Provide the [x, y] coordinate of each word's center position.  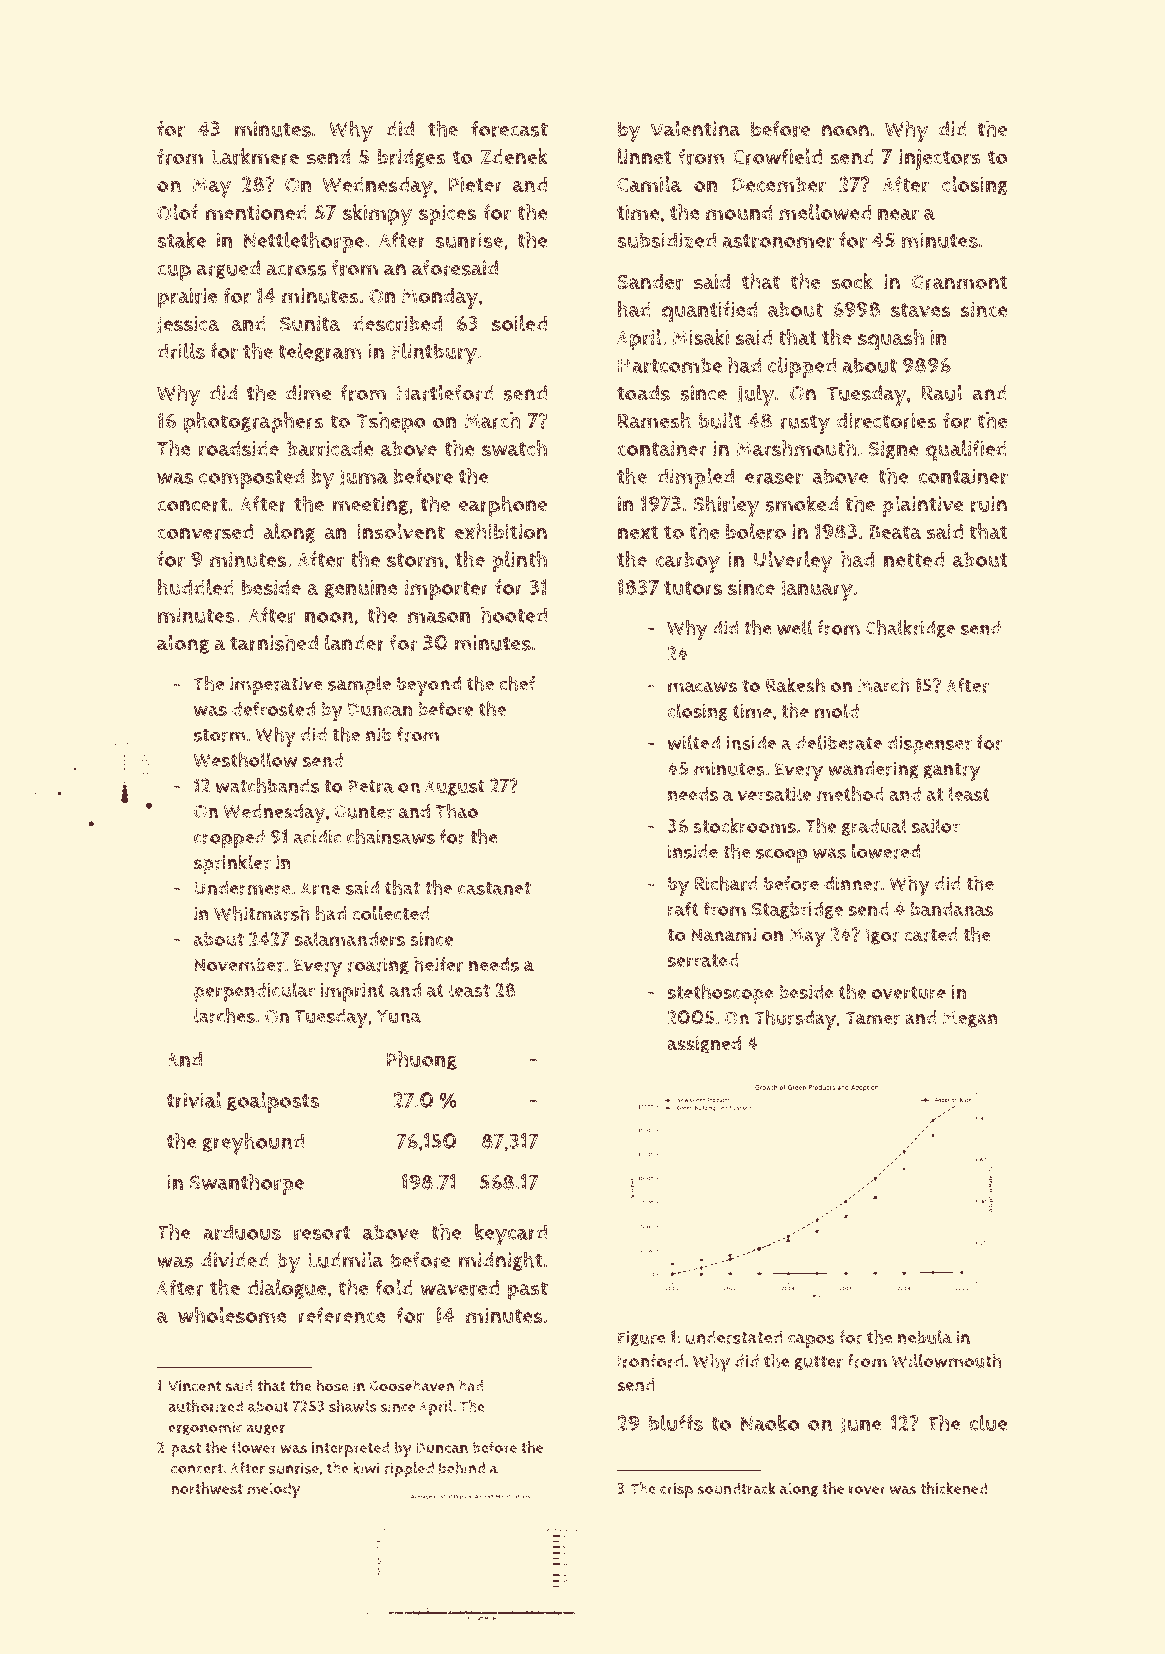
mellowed [825, 212]
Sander [650, 282]
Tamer [873, 1018]
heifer [438, 964]
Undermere [242, 888]
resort [322, 1233]
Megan [970, 1019]
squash [891, 340]
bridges [412, 158]
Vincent [195, 1386]
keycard [511, 1234]
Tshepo [391, 423]
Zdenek [514, 156]
